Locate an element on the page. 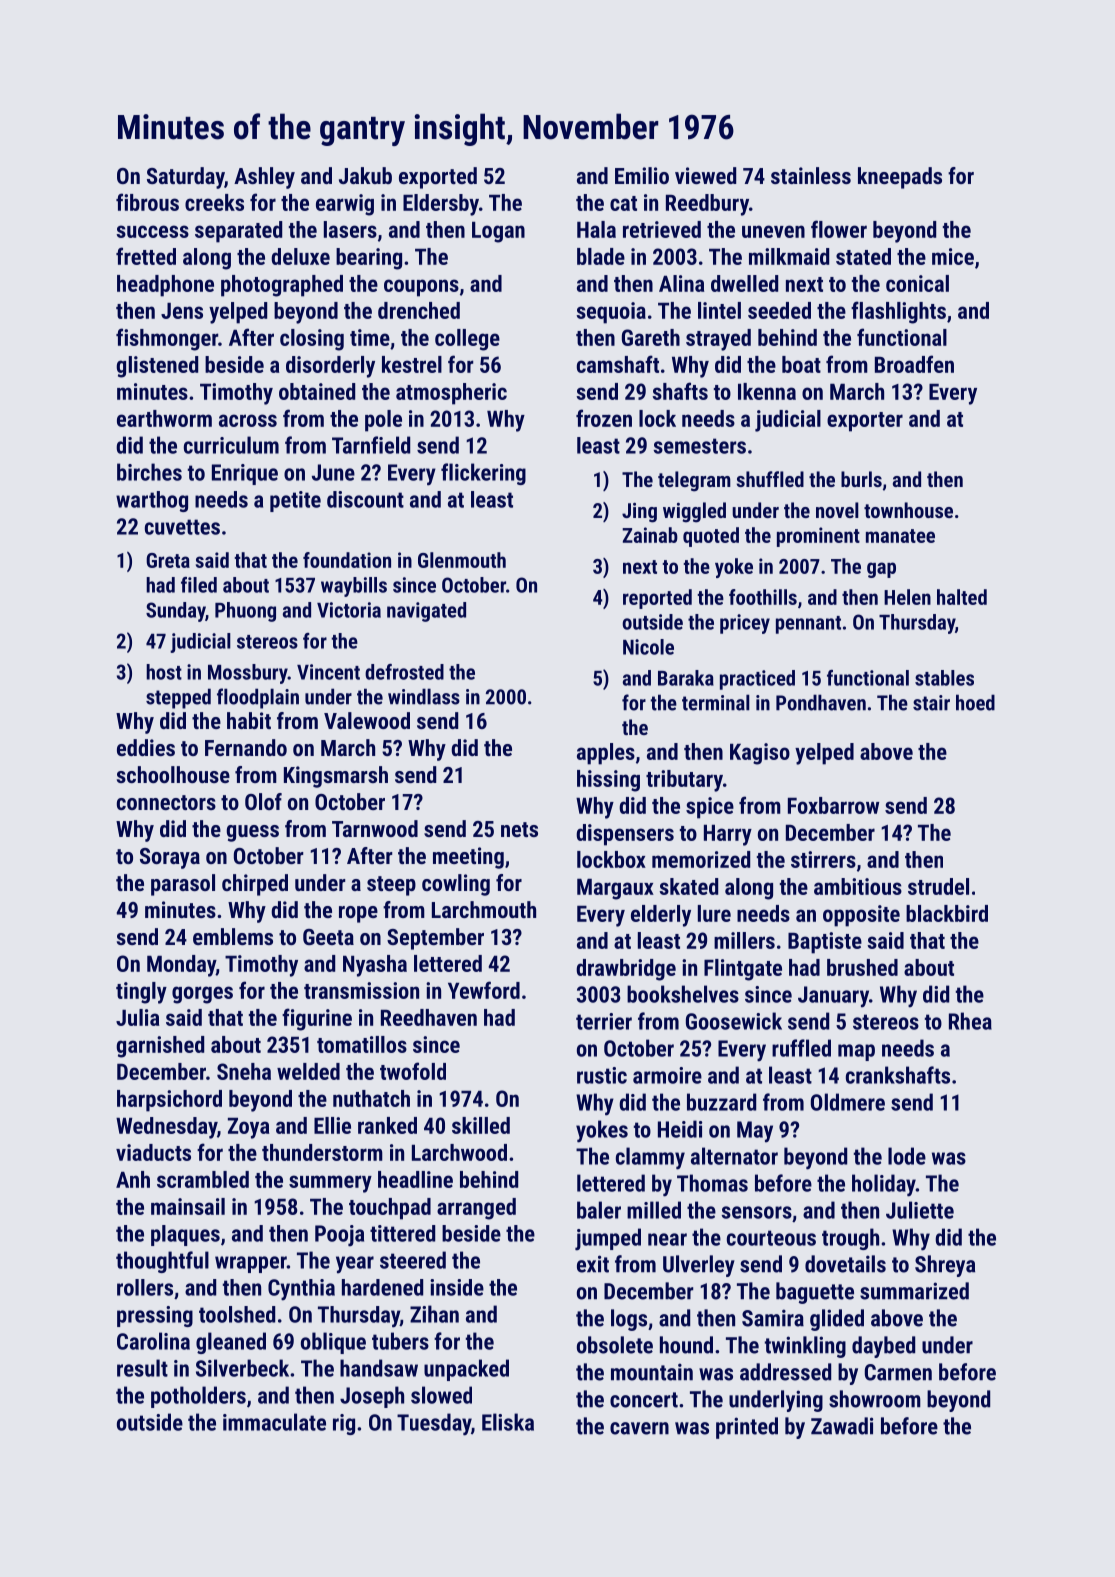  kneepads is located at coordinates (900, 178).
